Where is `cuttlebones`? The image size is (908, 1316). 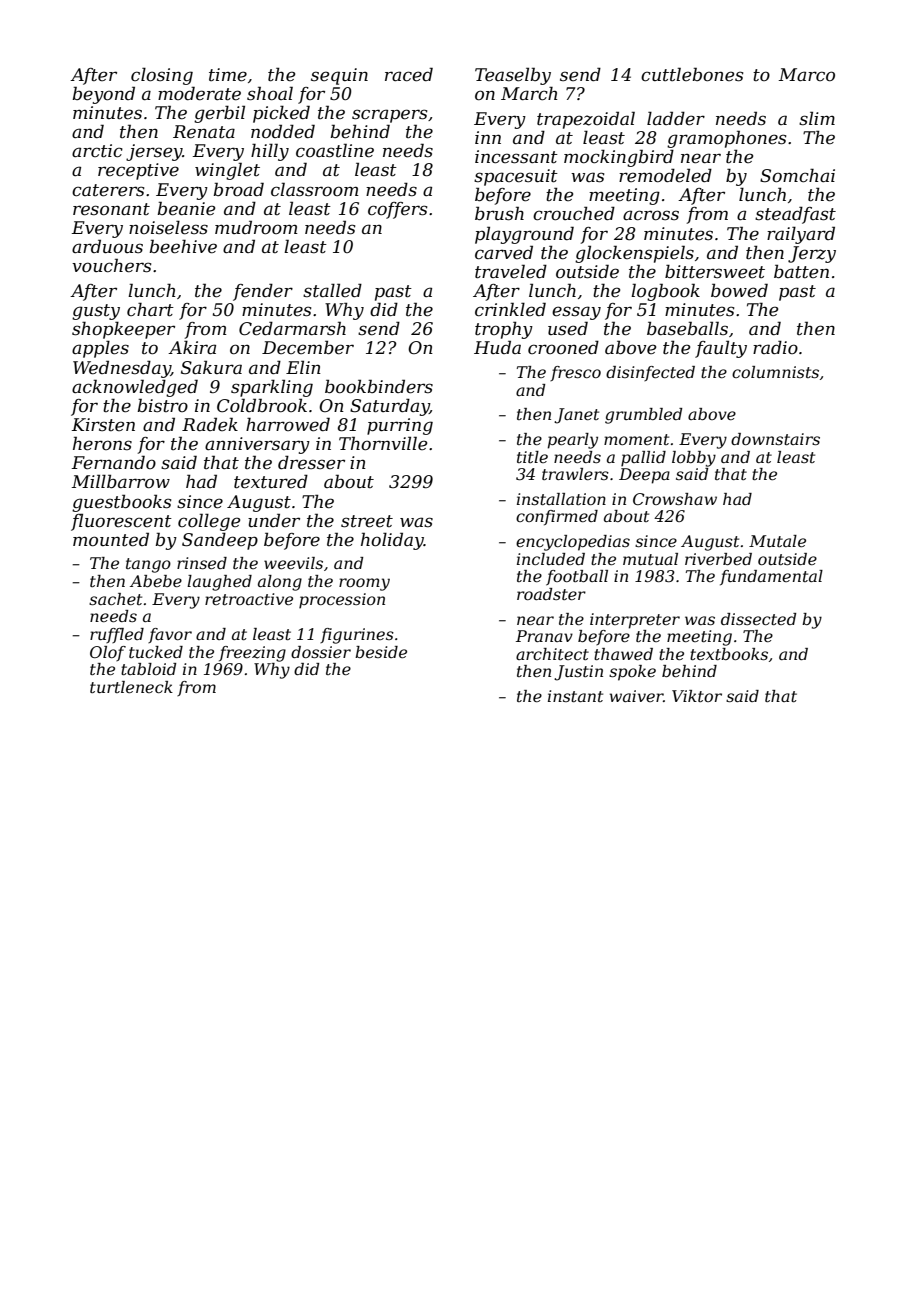
cuttlebones is located at coordinates (692, 74).
